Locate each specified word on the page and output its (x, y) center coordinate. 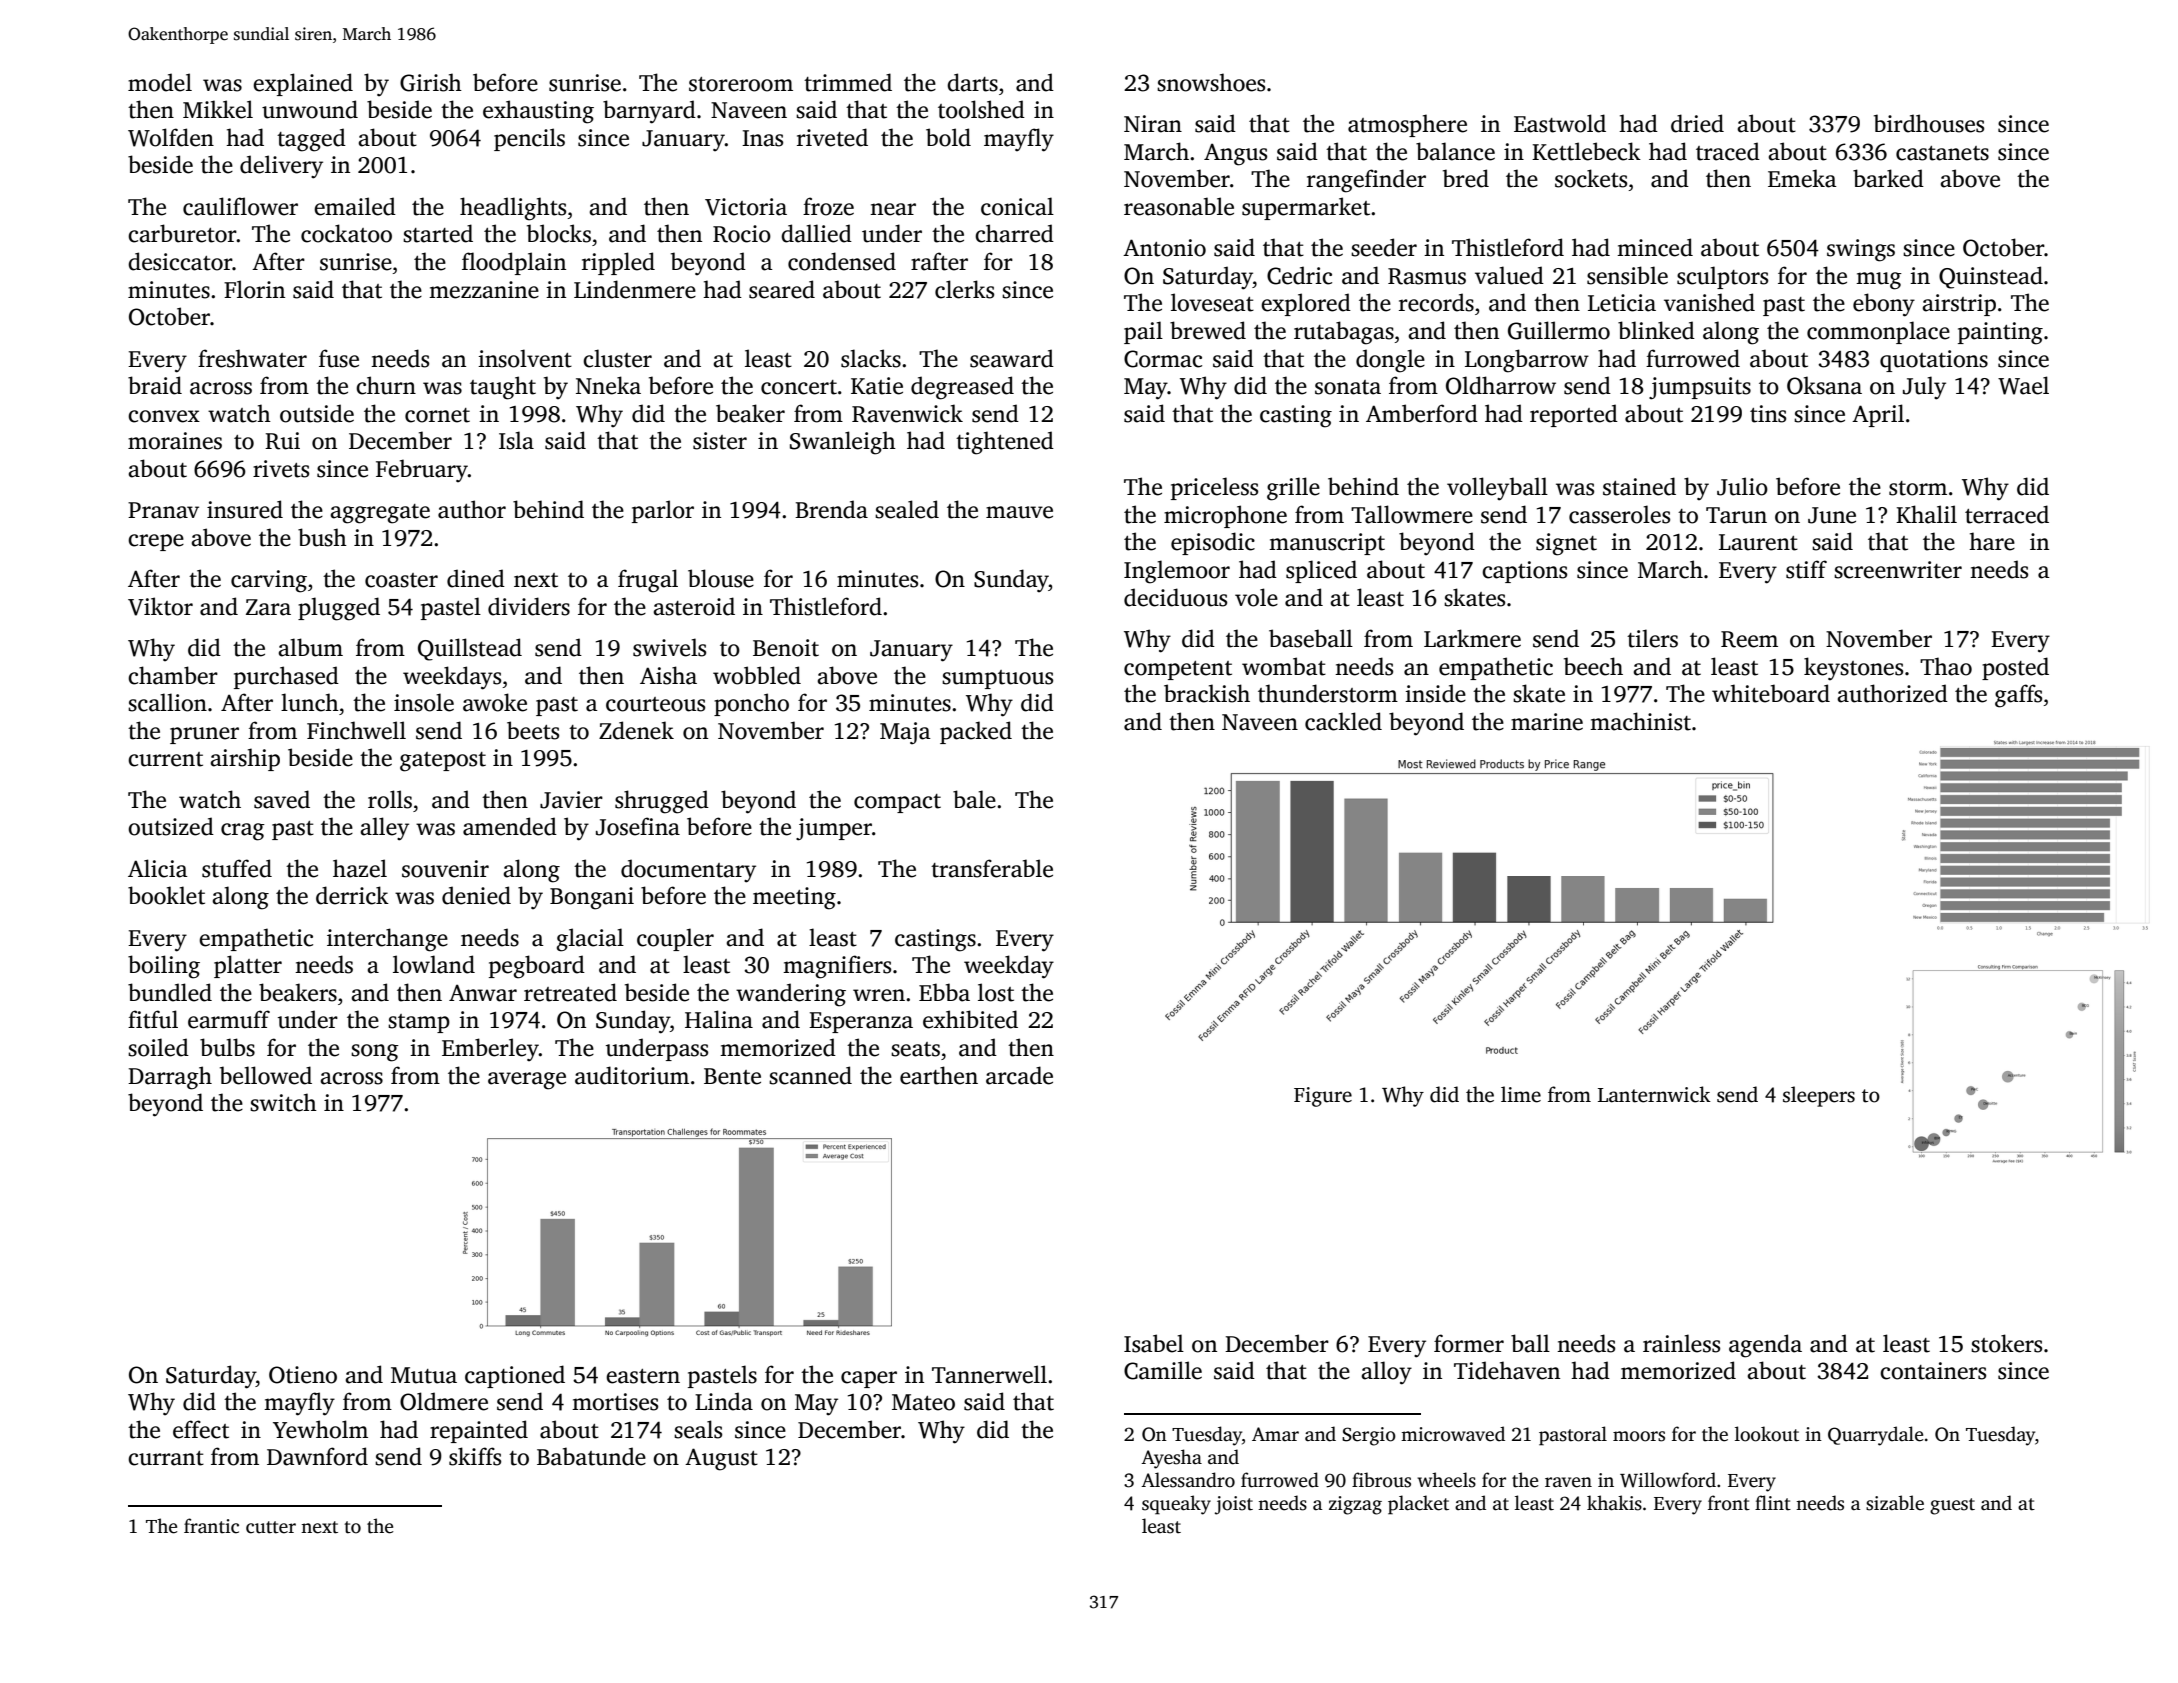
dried (1697, 123)
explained (303, 84)
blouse (721, 578)
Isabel (1154, 1343)
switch (283, 1102)
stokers (2006, 1343)
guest (1952, 1506)
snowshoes (1211, 82)
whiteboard (1771, 693)
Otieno (303, 1375)
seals (698, 1429)
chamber (173, 675)
